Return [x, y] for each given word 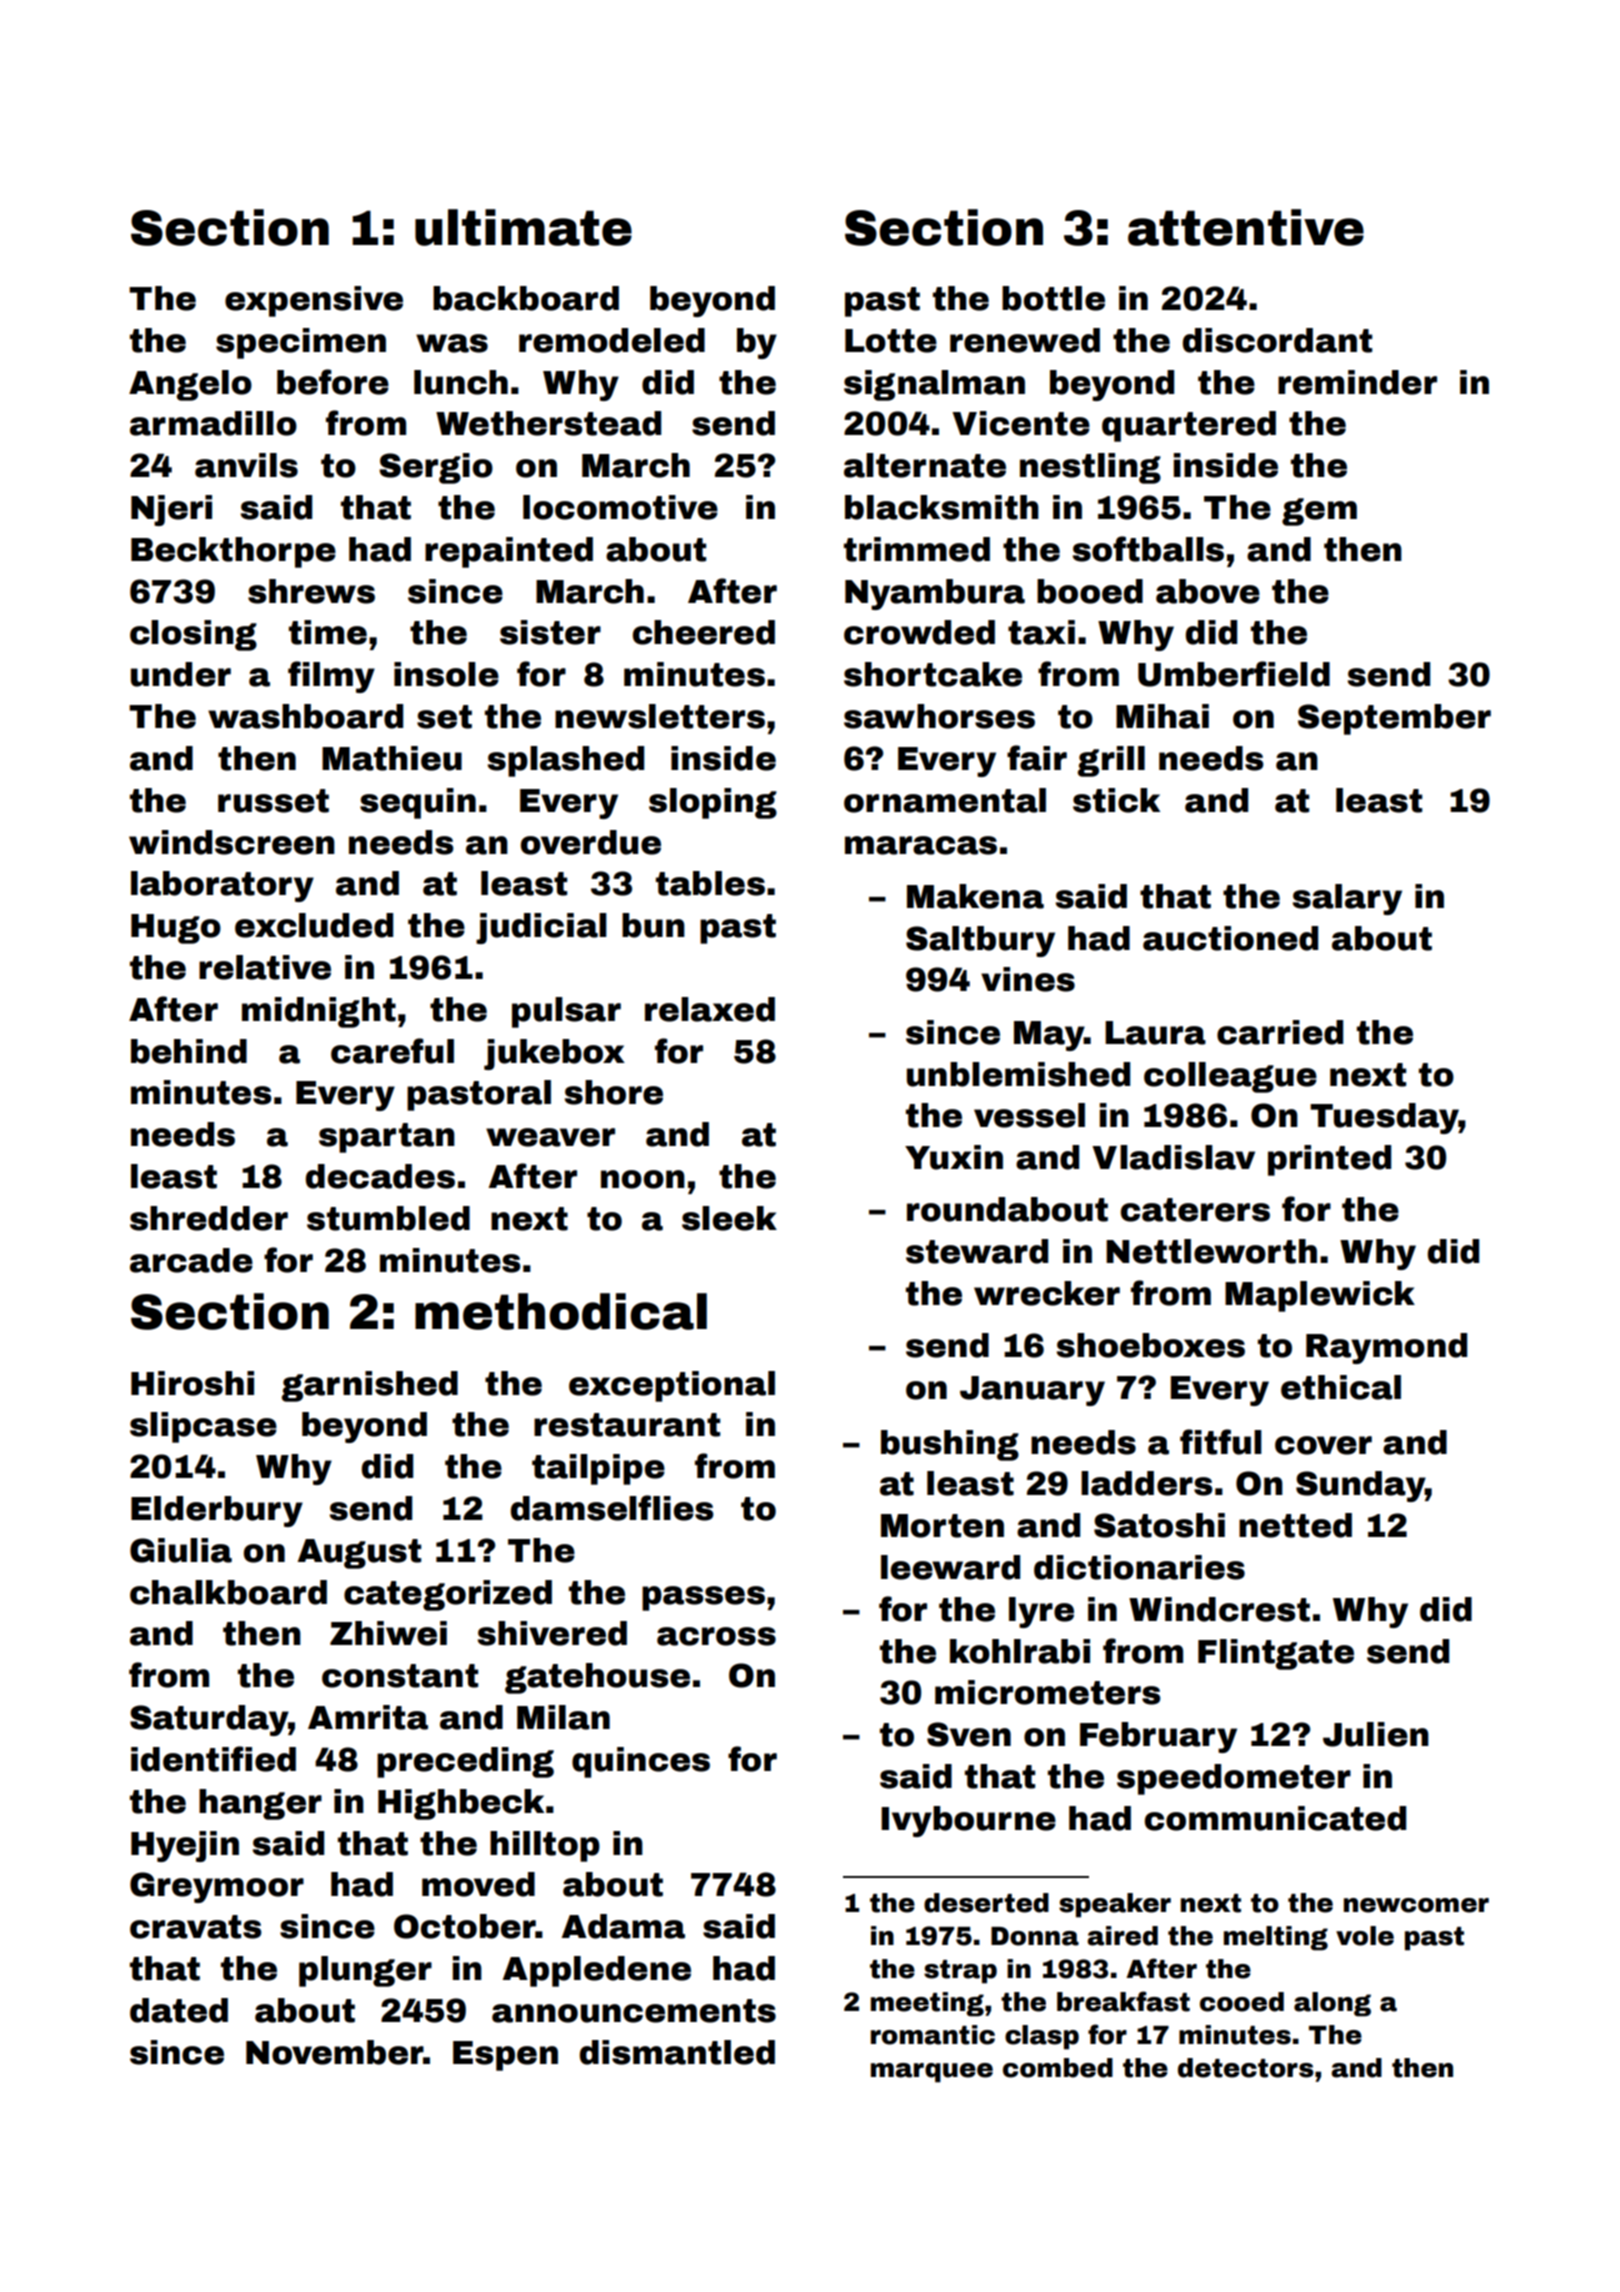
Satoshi [1159, 1525]
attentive [1246, 227]
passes [703, 1598]
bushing [950, 1445]
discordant [1277, 340]
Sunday [1360, 1486]
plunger [365, 1971]
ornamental [945, 800]
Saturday [209, 1720]
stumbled [388, 1218]
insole [446, 674]
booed [1090, 591]
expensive [314, 301]
